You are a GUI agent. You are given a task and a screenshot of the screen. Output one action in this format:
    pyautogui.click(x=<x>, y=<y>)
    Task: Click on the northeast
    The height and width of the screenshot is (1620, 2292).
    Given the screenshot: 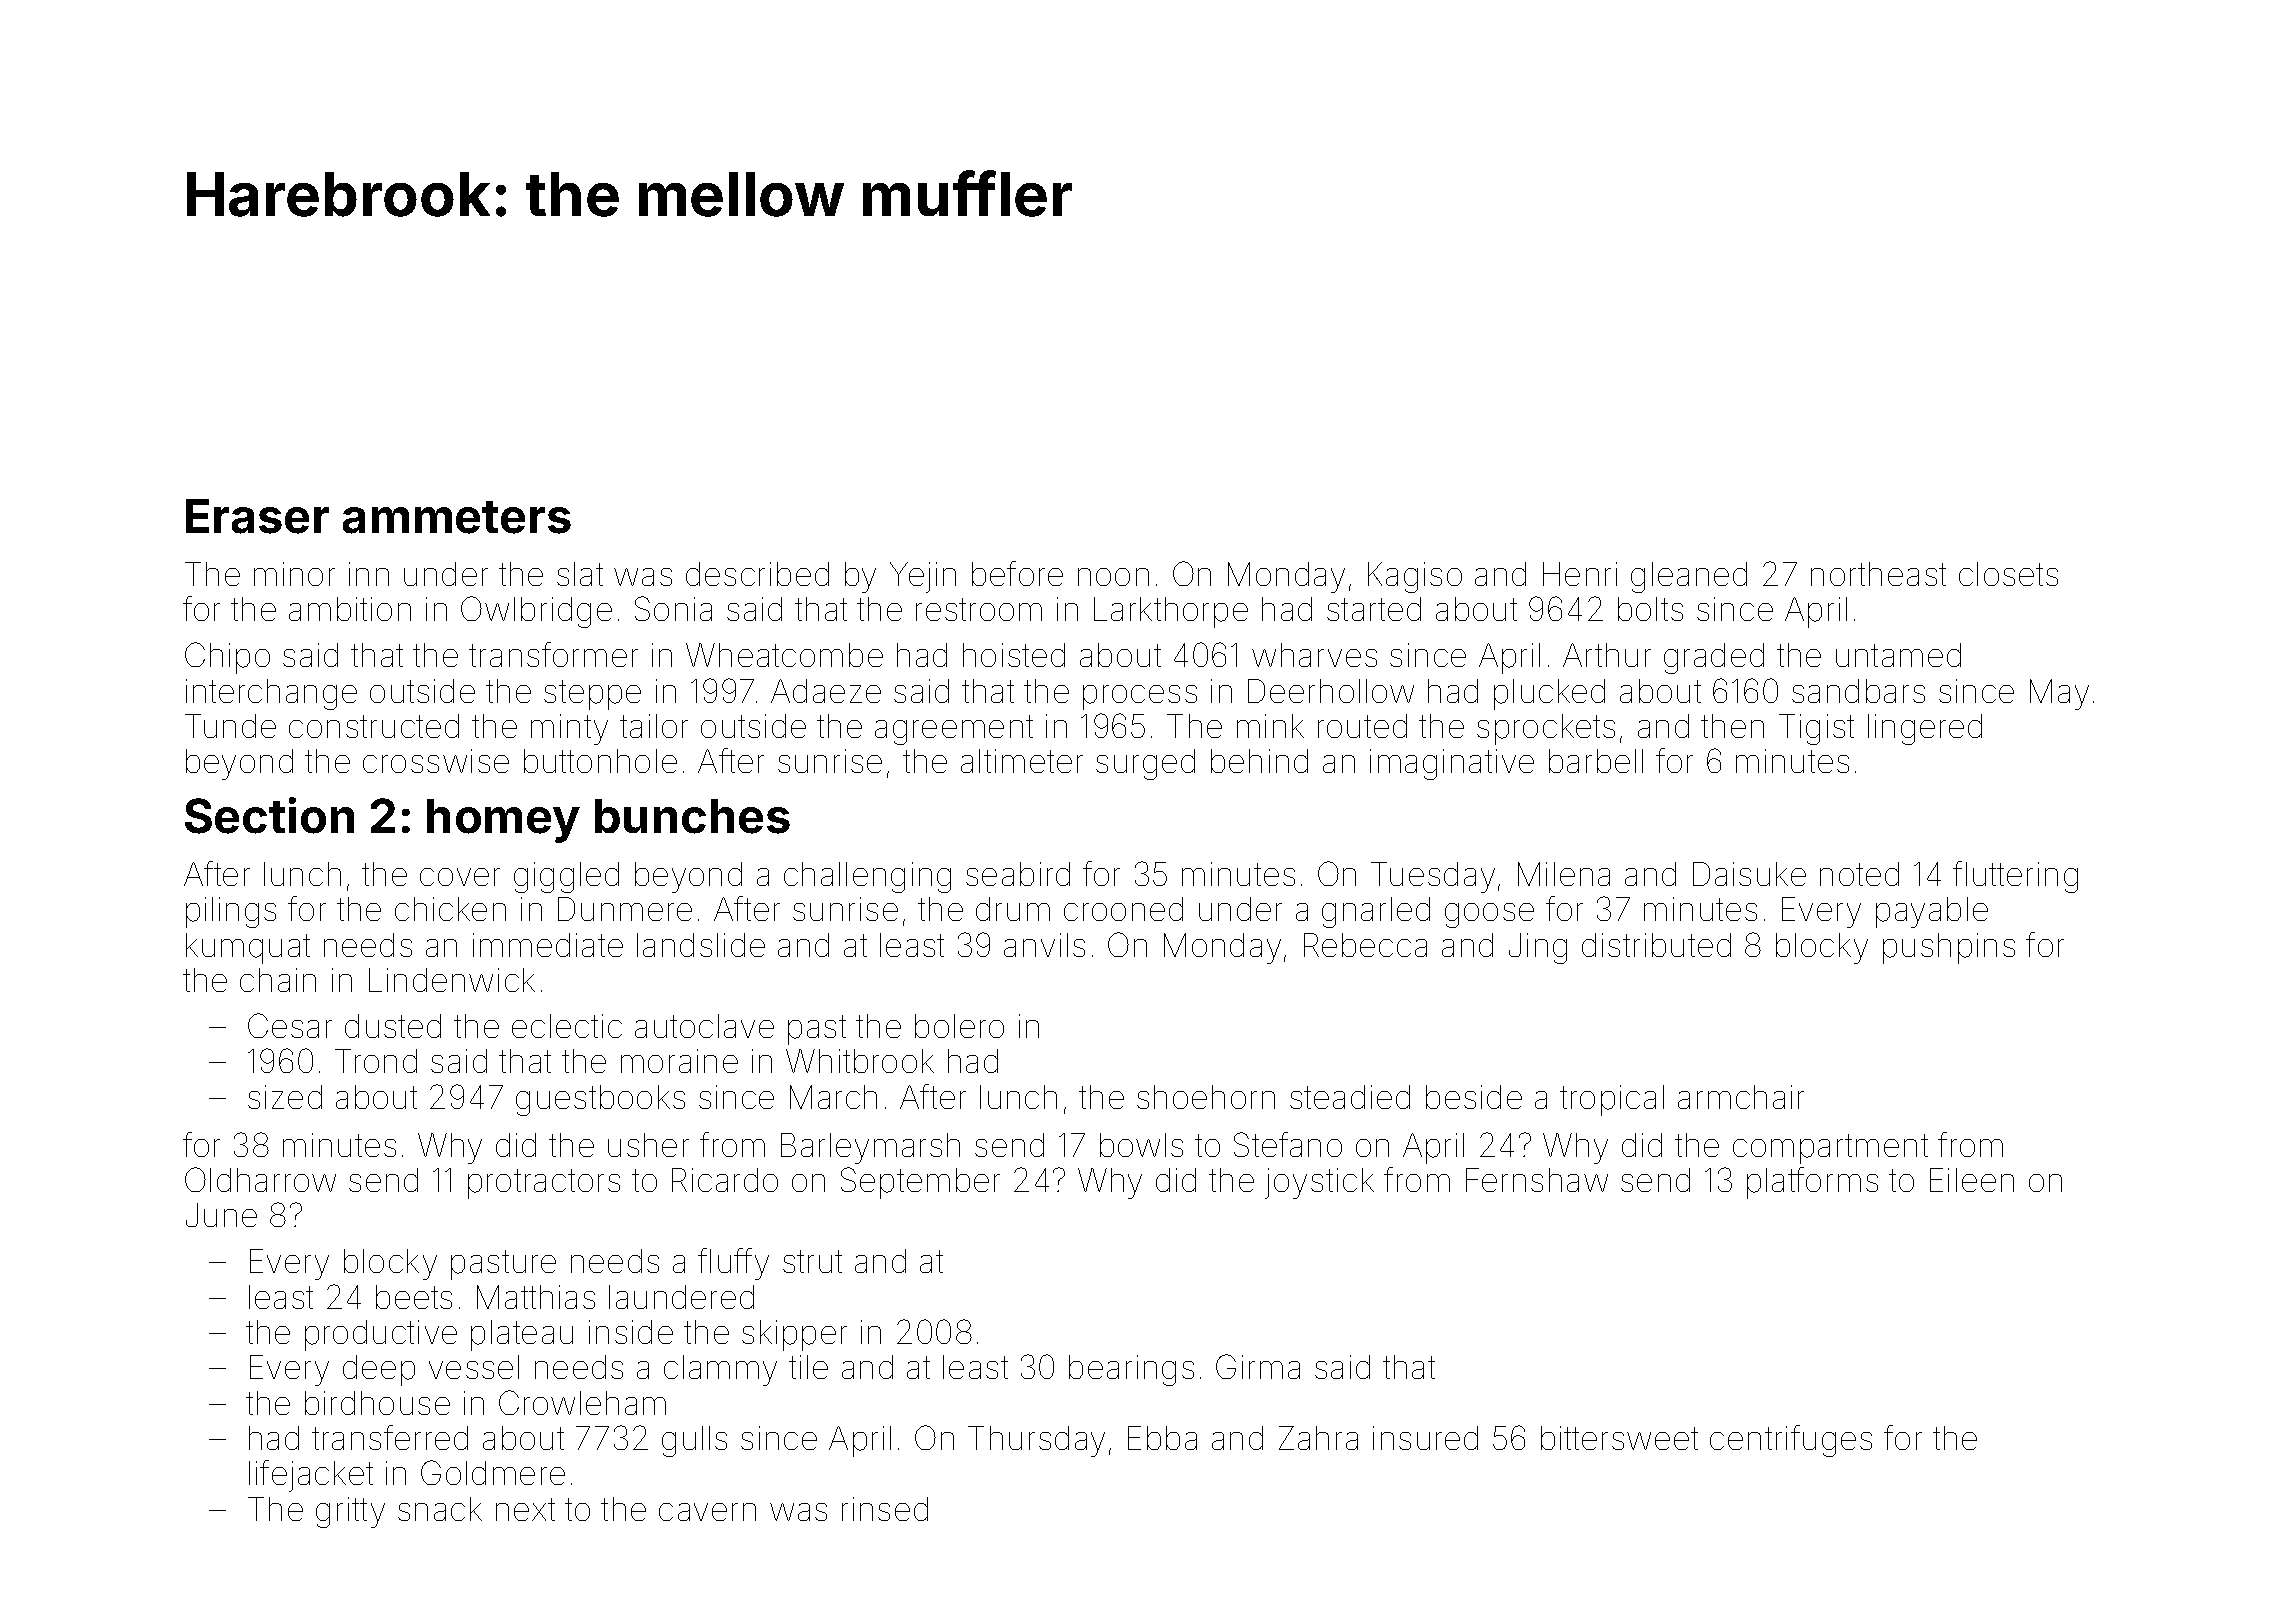 What is the action you would take?
    pyautogui.click(x=1878, y=574)
